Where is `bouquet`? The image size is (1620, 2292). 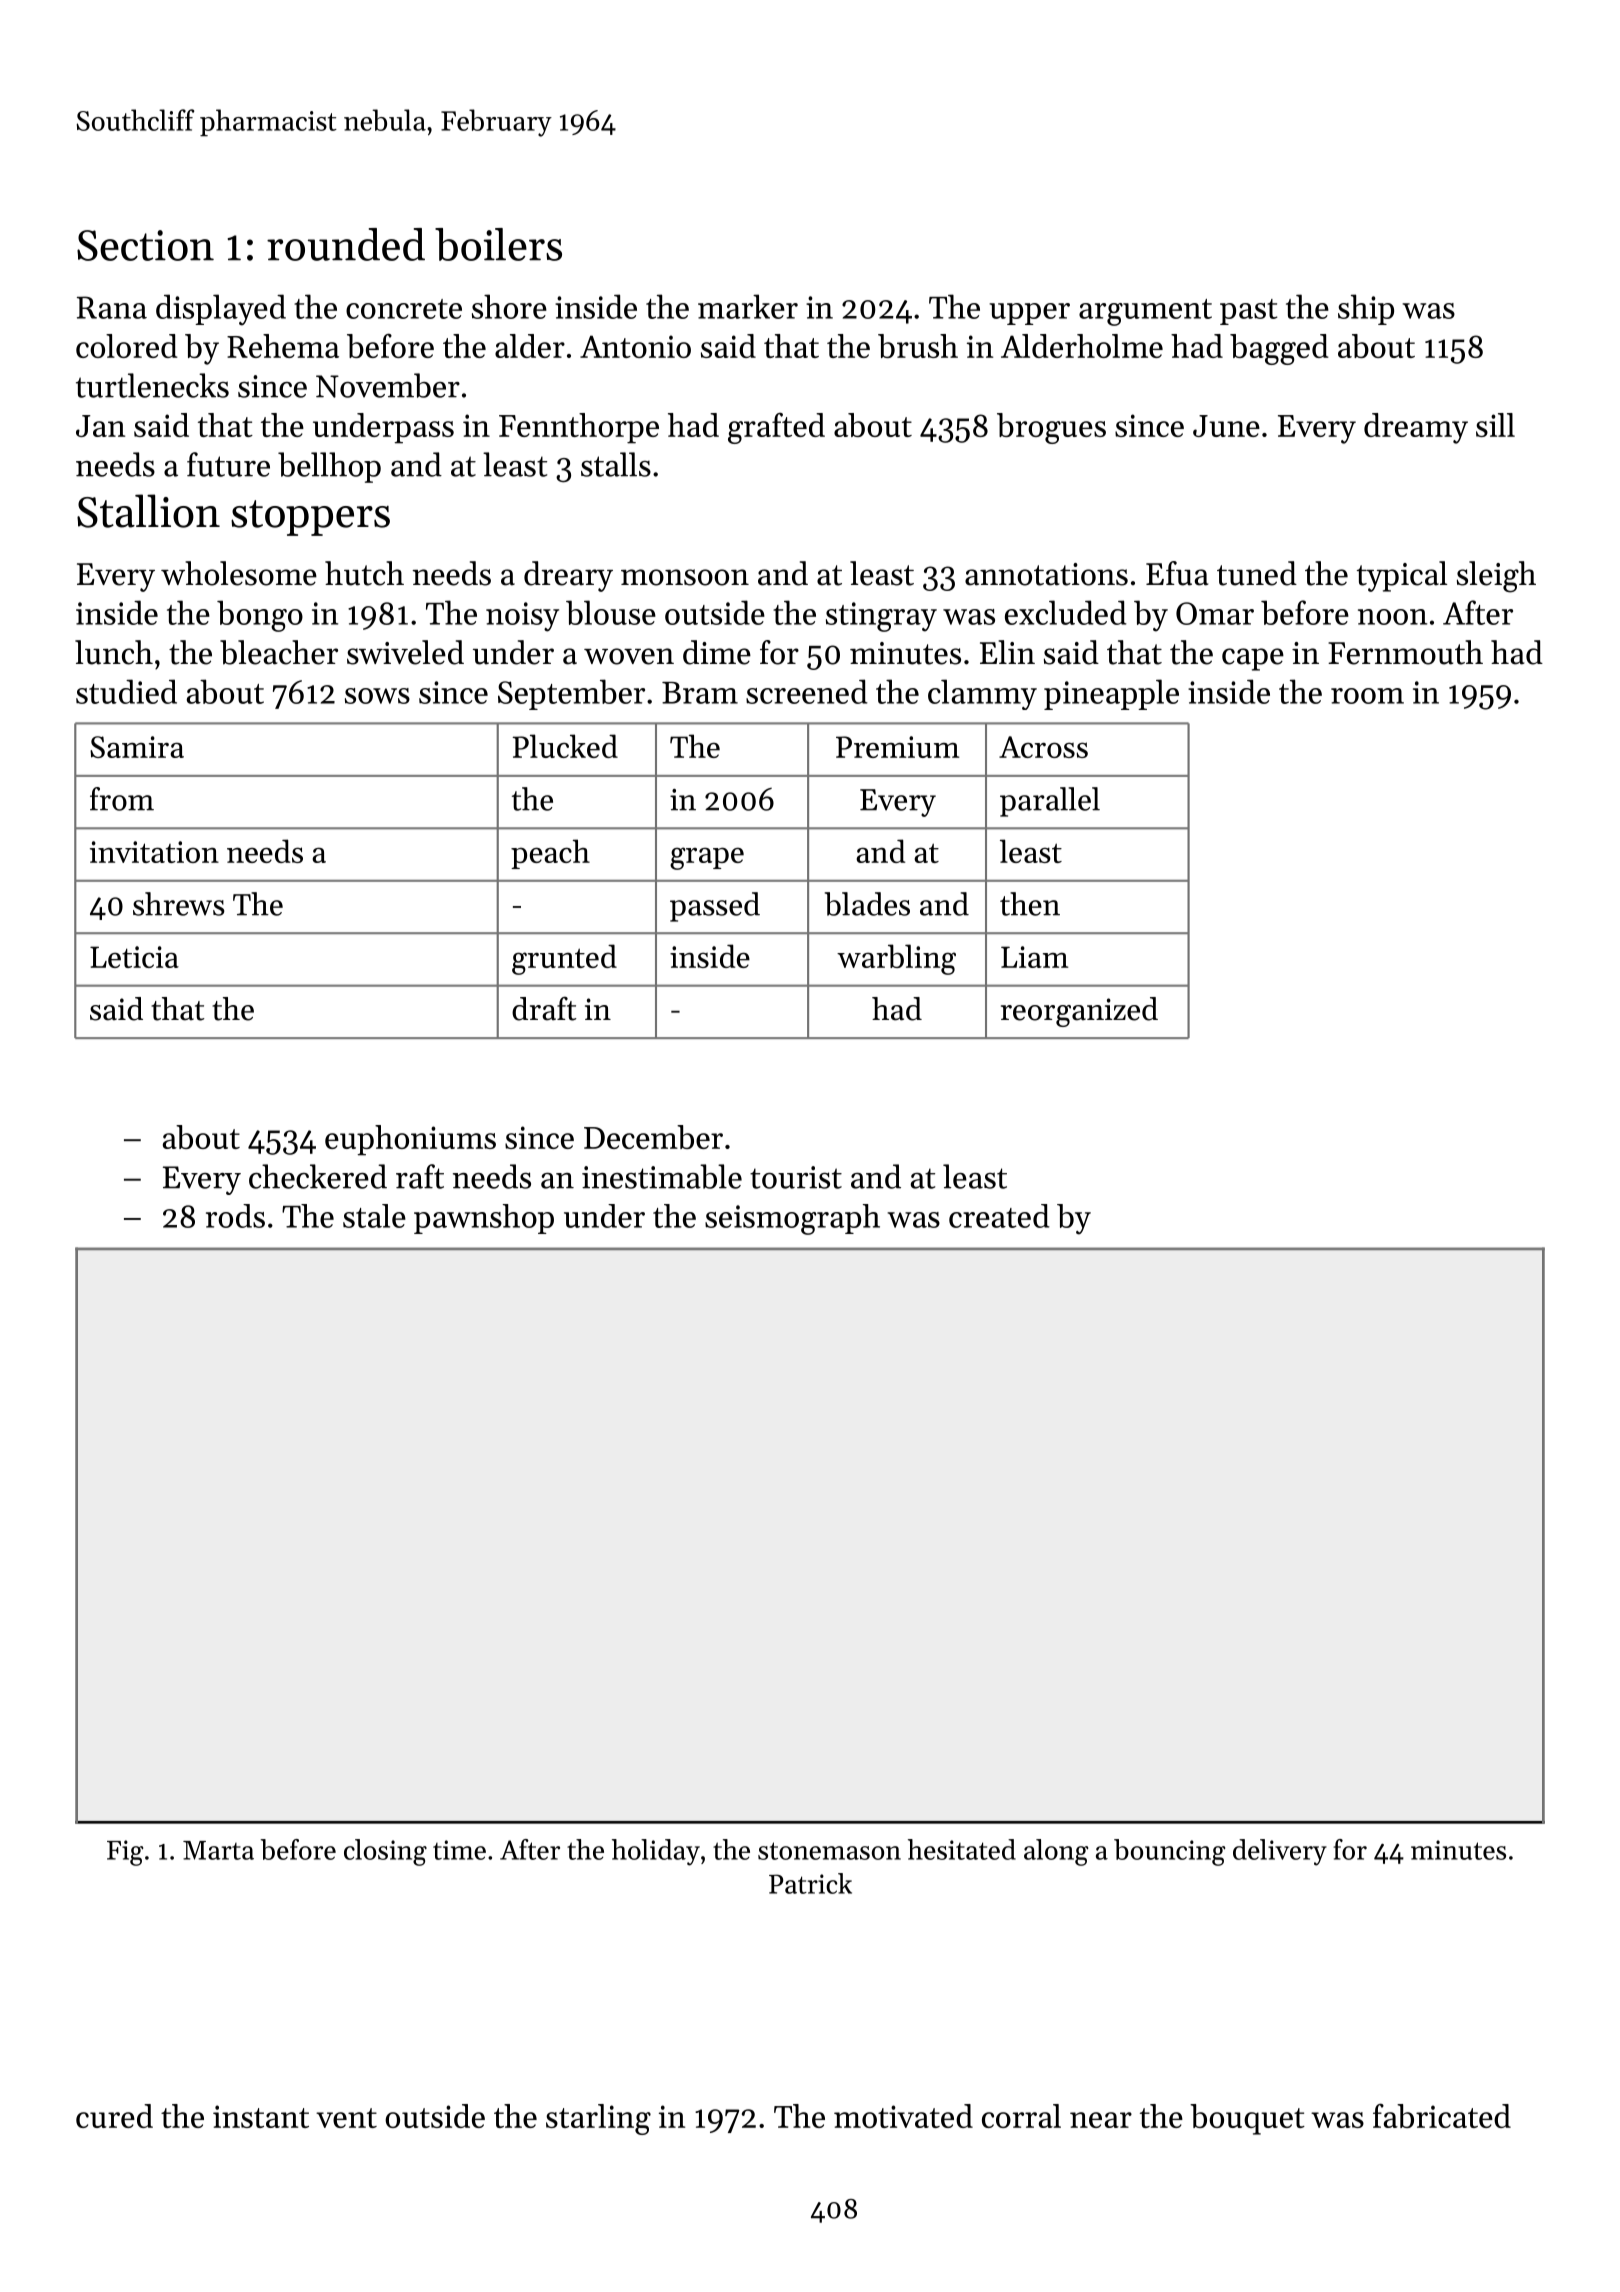 bouquet is located at coordinates (1247, 2119).
